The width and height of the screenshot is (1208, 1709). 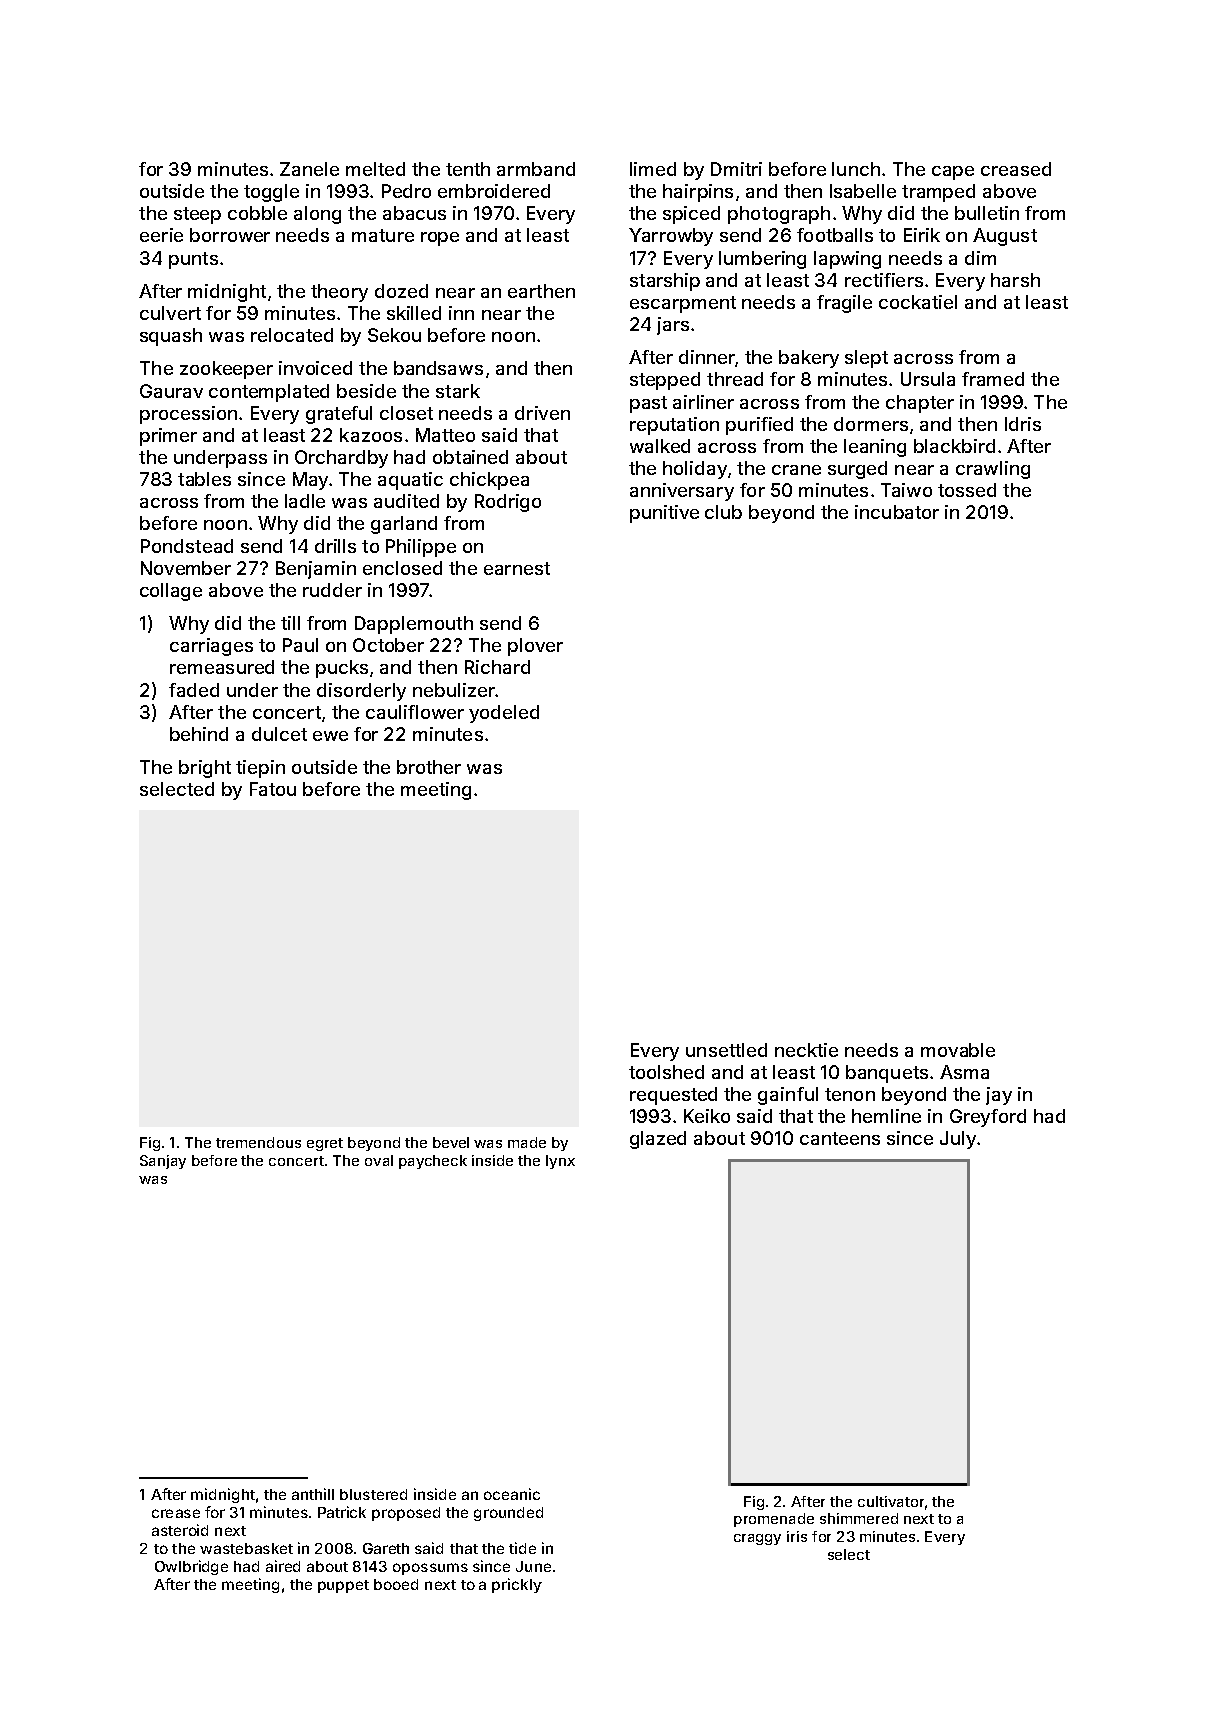 I want to click on glazed, so click(x=658, y=1140).
